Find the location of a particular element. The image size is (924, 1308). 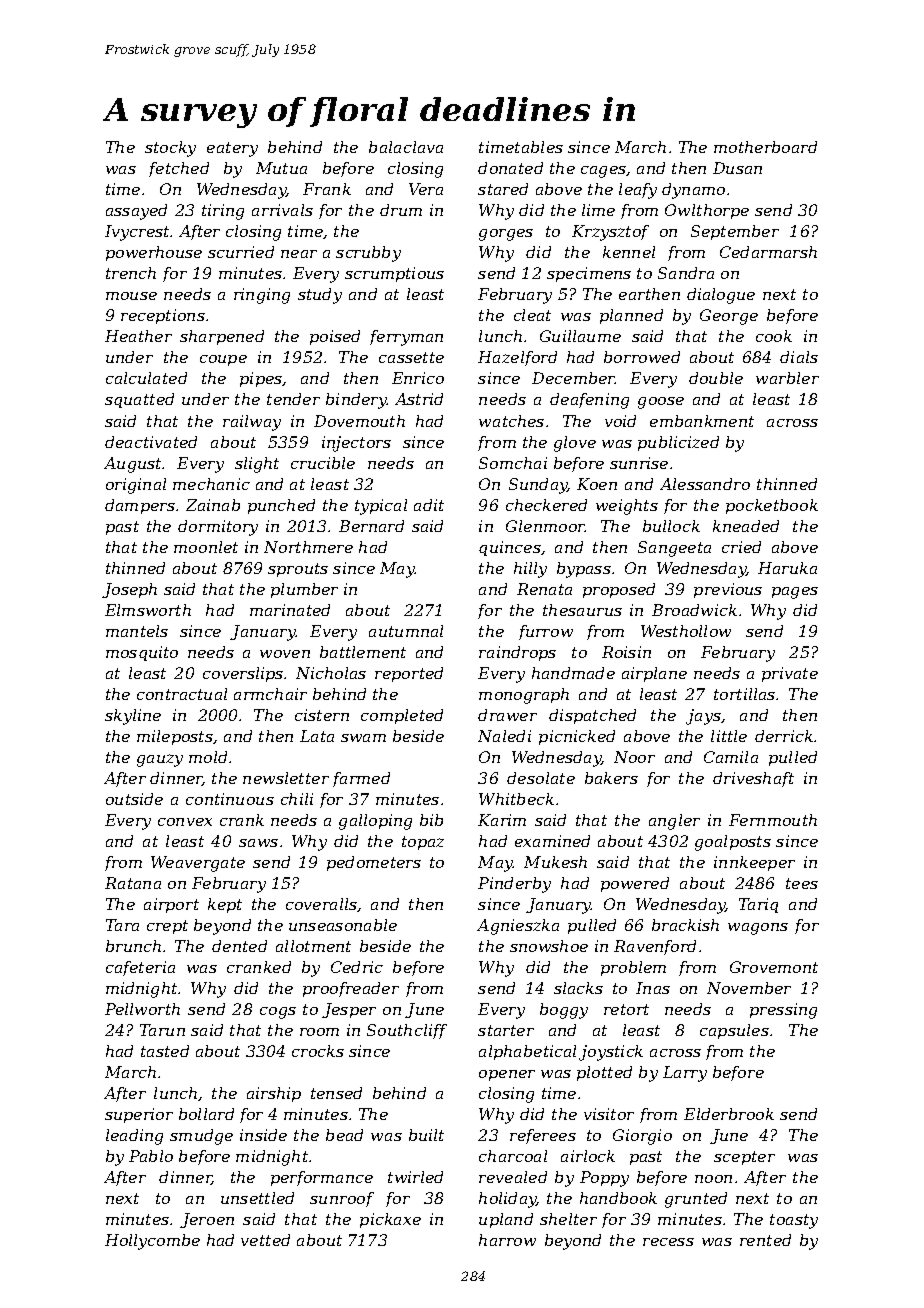

innkeeper is located at coordinates (754, 863).
